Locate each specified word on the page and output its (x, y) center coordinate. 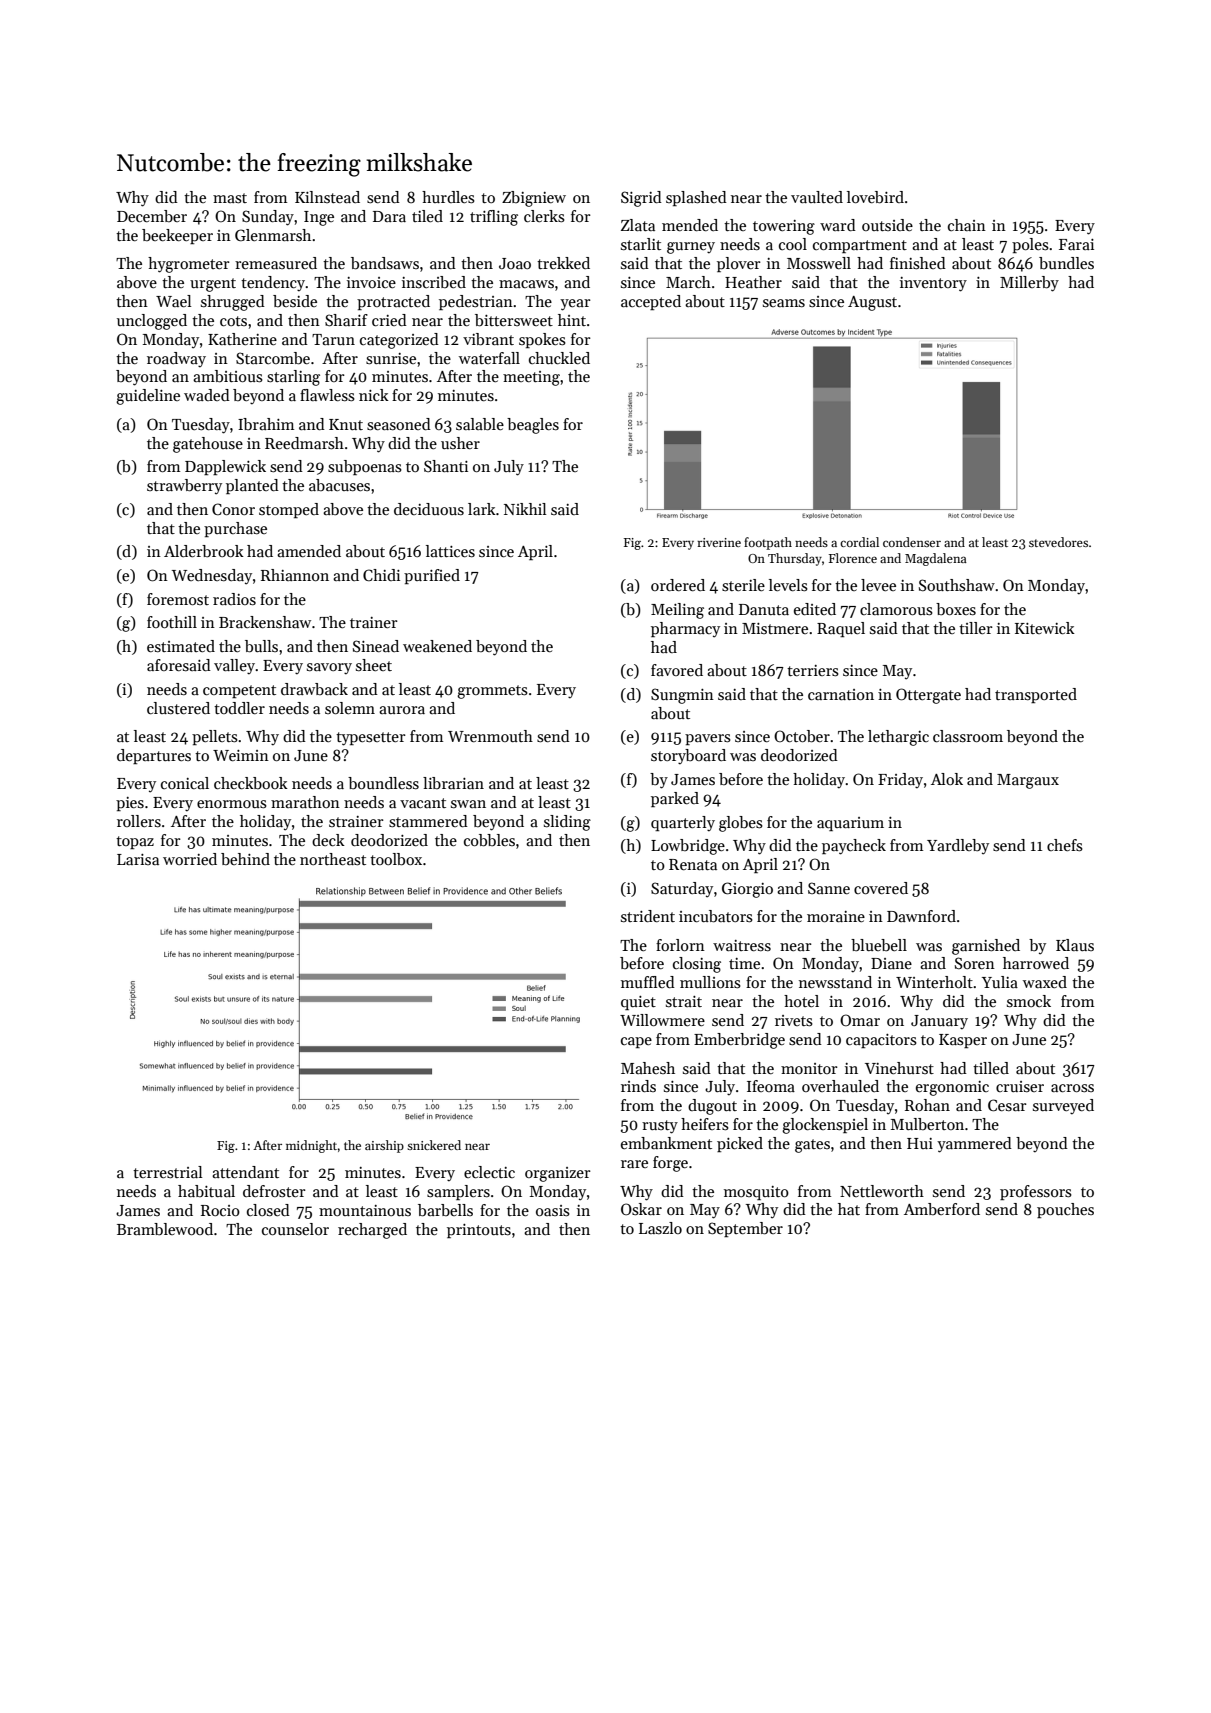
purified (432, 576)
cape (636, 1042)
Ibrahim (266, 424)
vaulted (817, 197)
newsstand (835, 982)
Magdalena (936, 559)
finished (918, 263)
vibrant (488, 339)
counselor (295, 1229)
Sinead (376, 646)
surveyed (1063, 1107)
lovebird (875, 197)
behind (245, 859)
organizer (558, 1174)
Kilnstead (327, 197)
